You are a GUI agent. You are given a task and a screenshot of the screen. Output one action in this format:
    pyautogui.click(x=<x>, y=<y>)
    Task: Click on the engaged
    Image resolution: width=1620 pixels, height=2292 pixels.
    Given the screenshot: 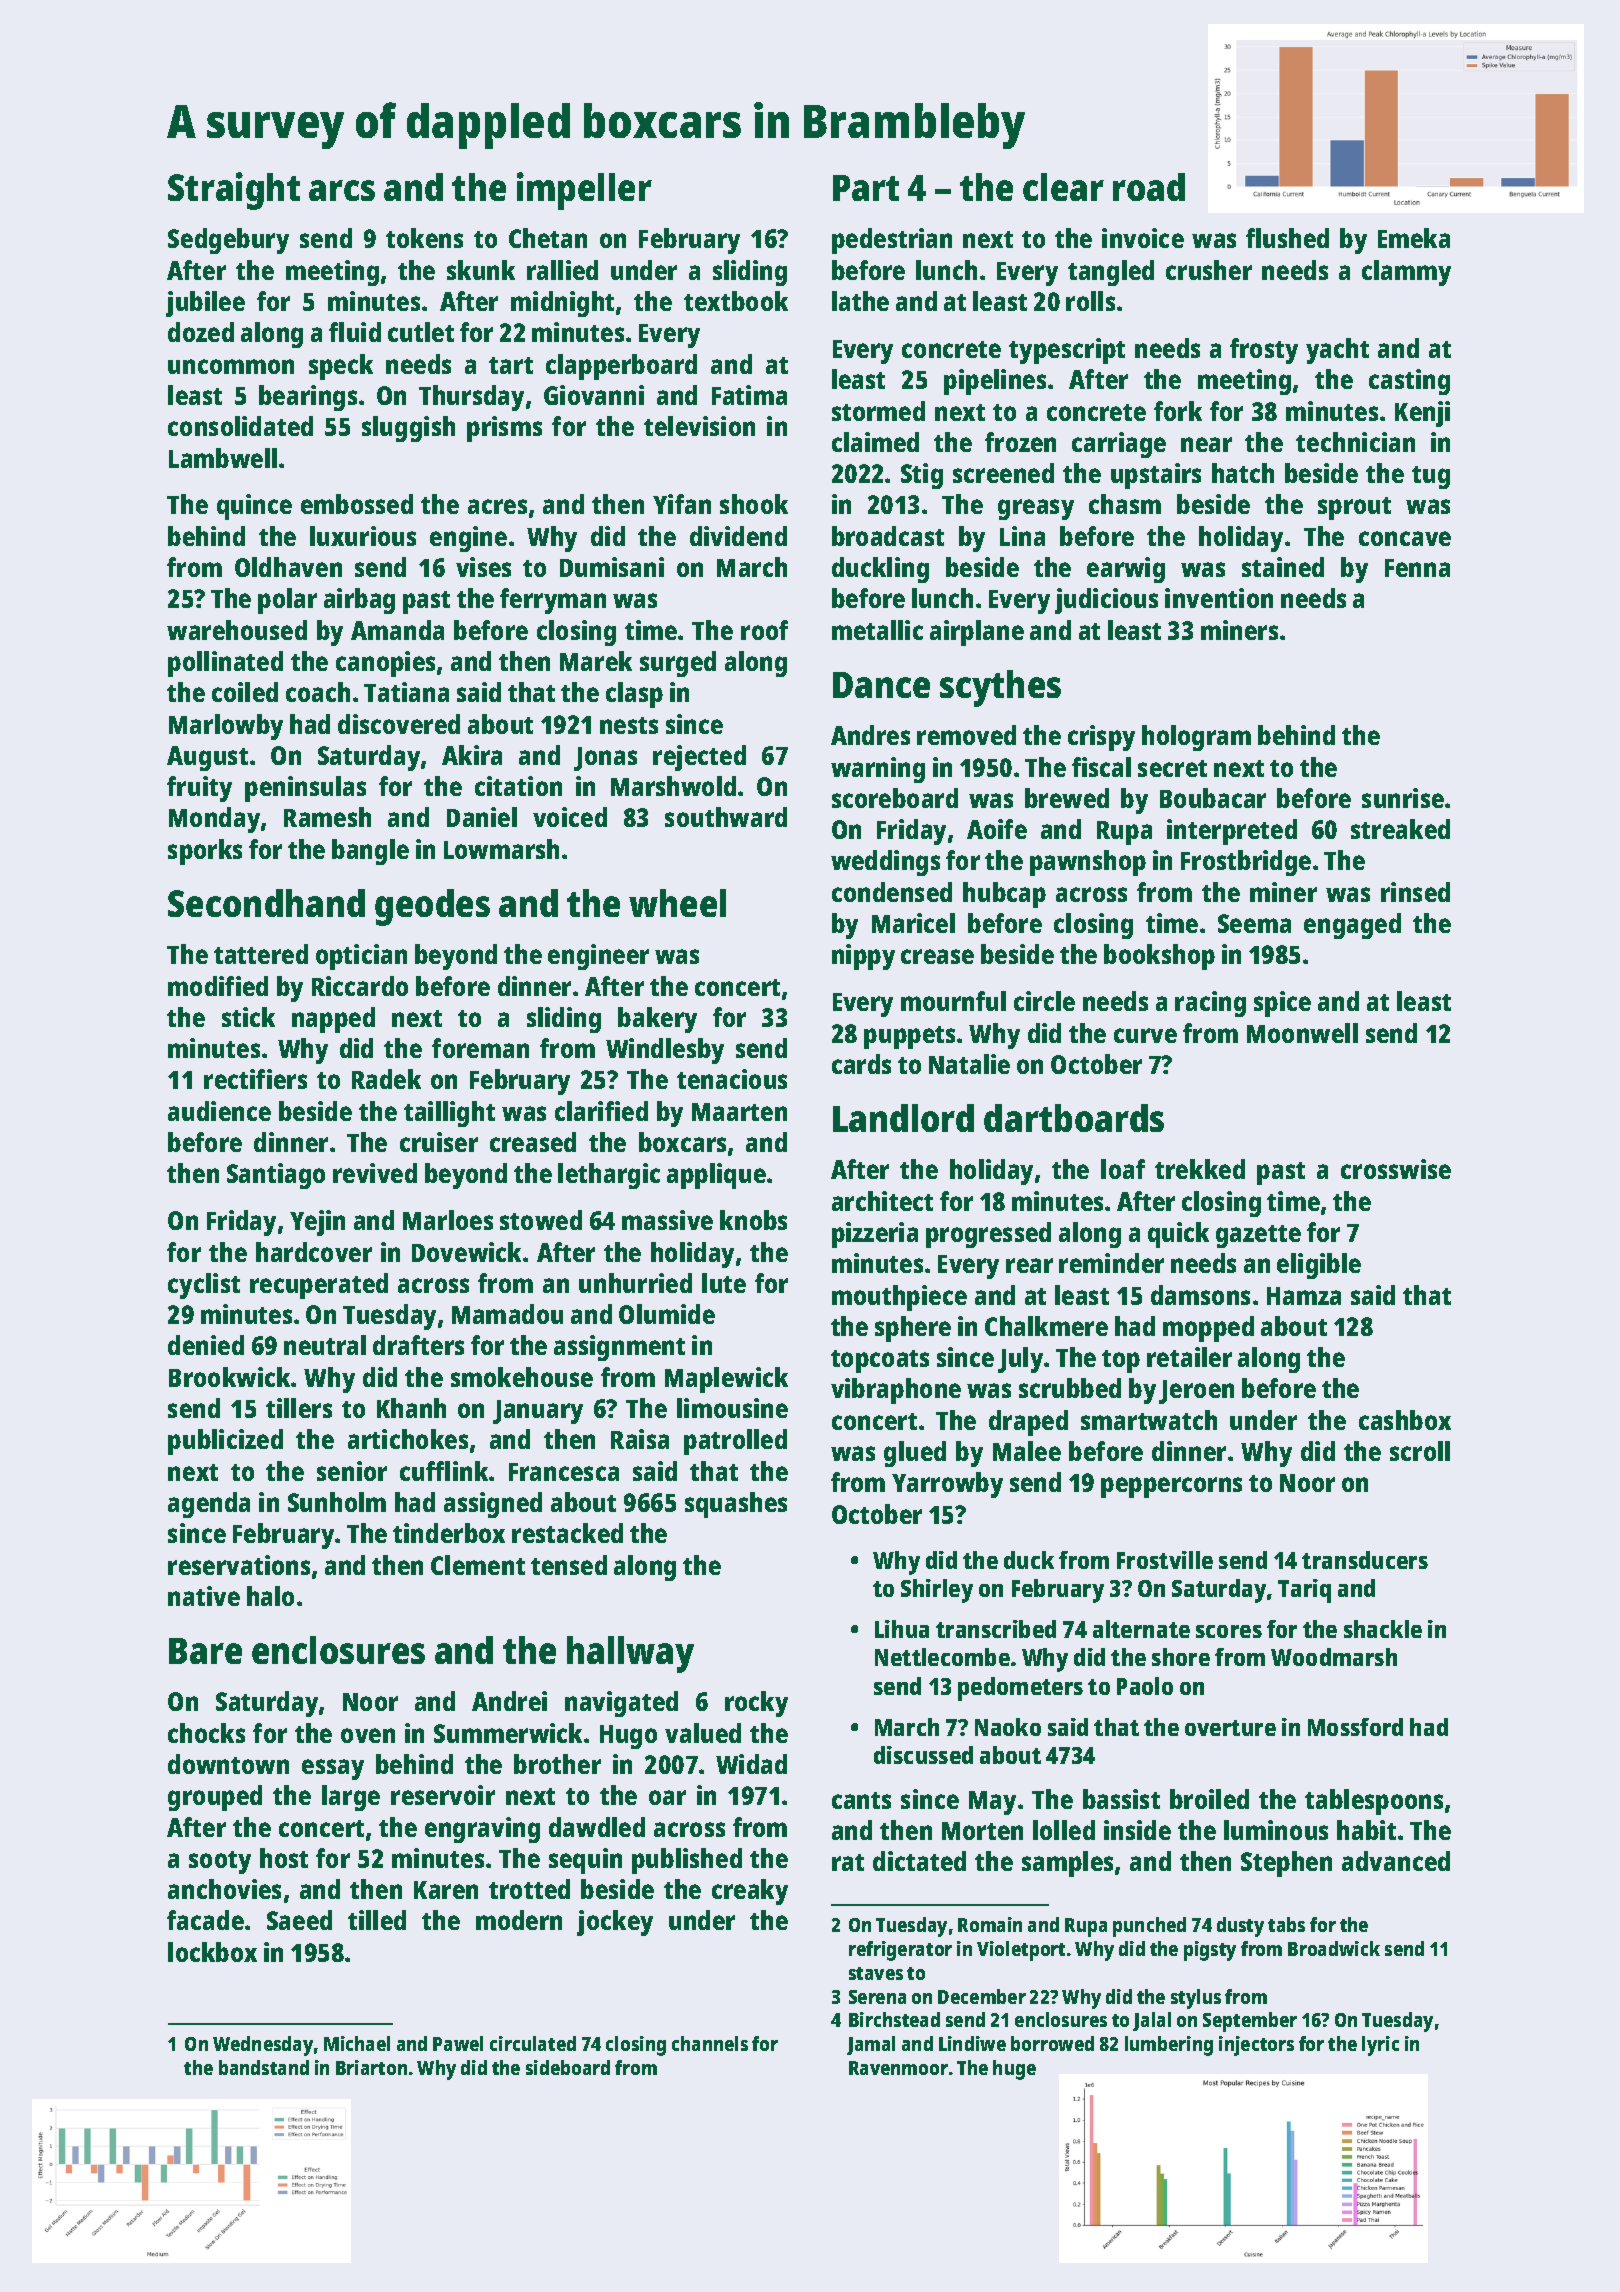 What is the action you would take?
    pyautogui.click(x=1352, y=926)
